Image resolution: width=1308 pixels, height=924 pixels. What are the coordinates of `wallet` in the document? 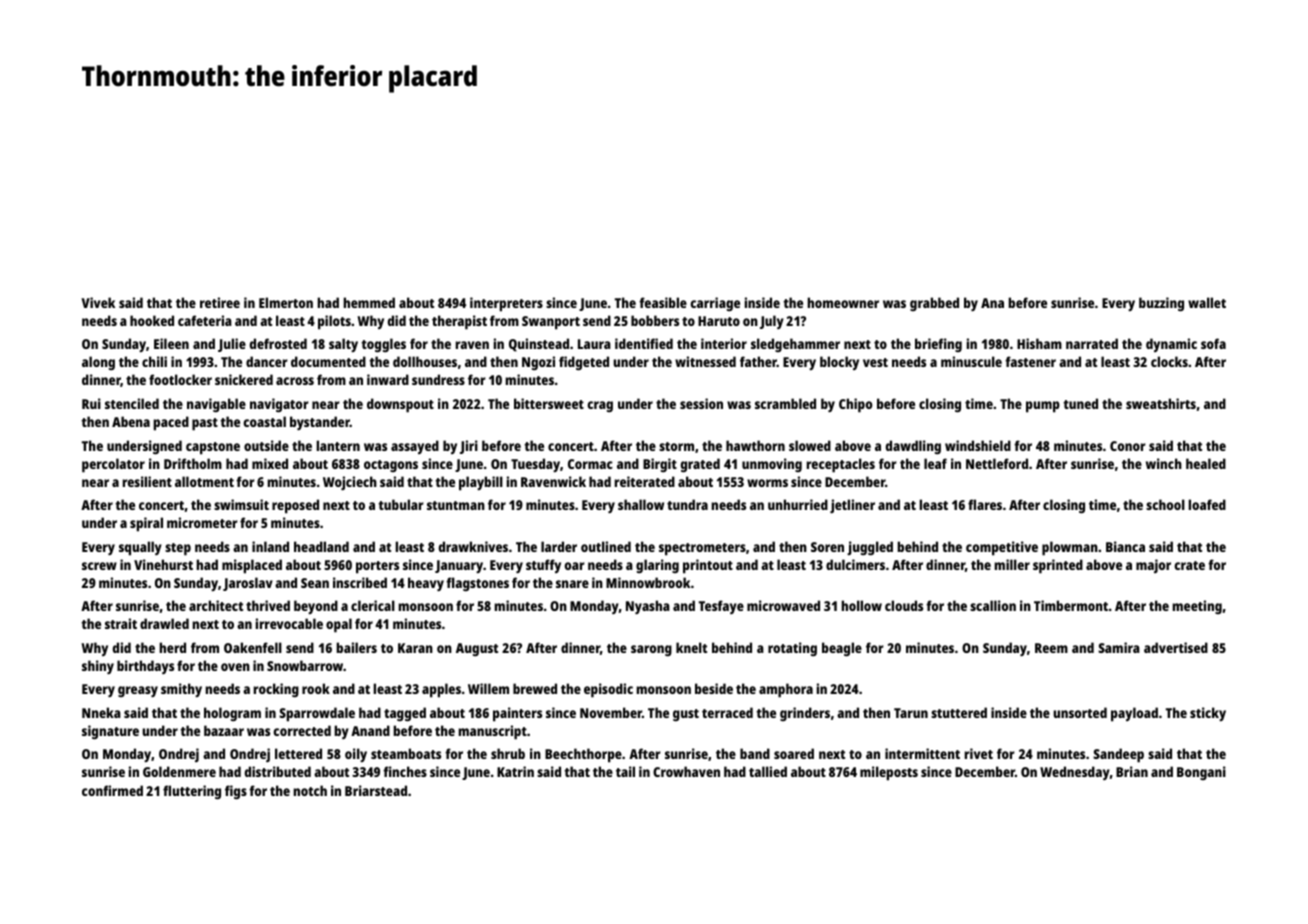 It's located at (1207, 302).
